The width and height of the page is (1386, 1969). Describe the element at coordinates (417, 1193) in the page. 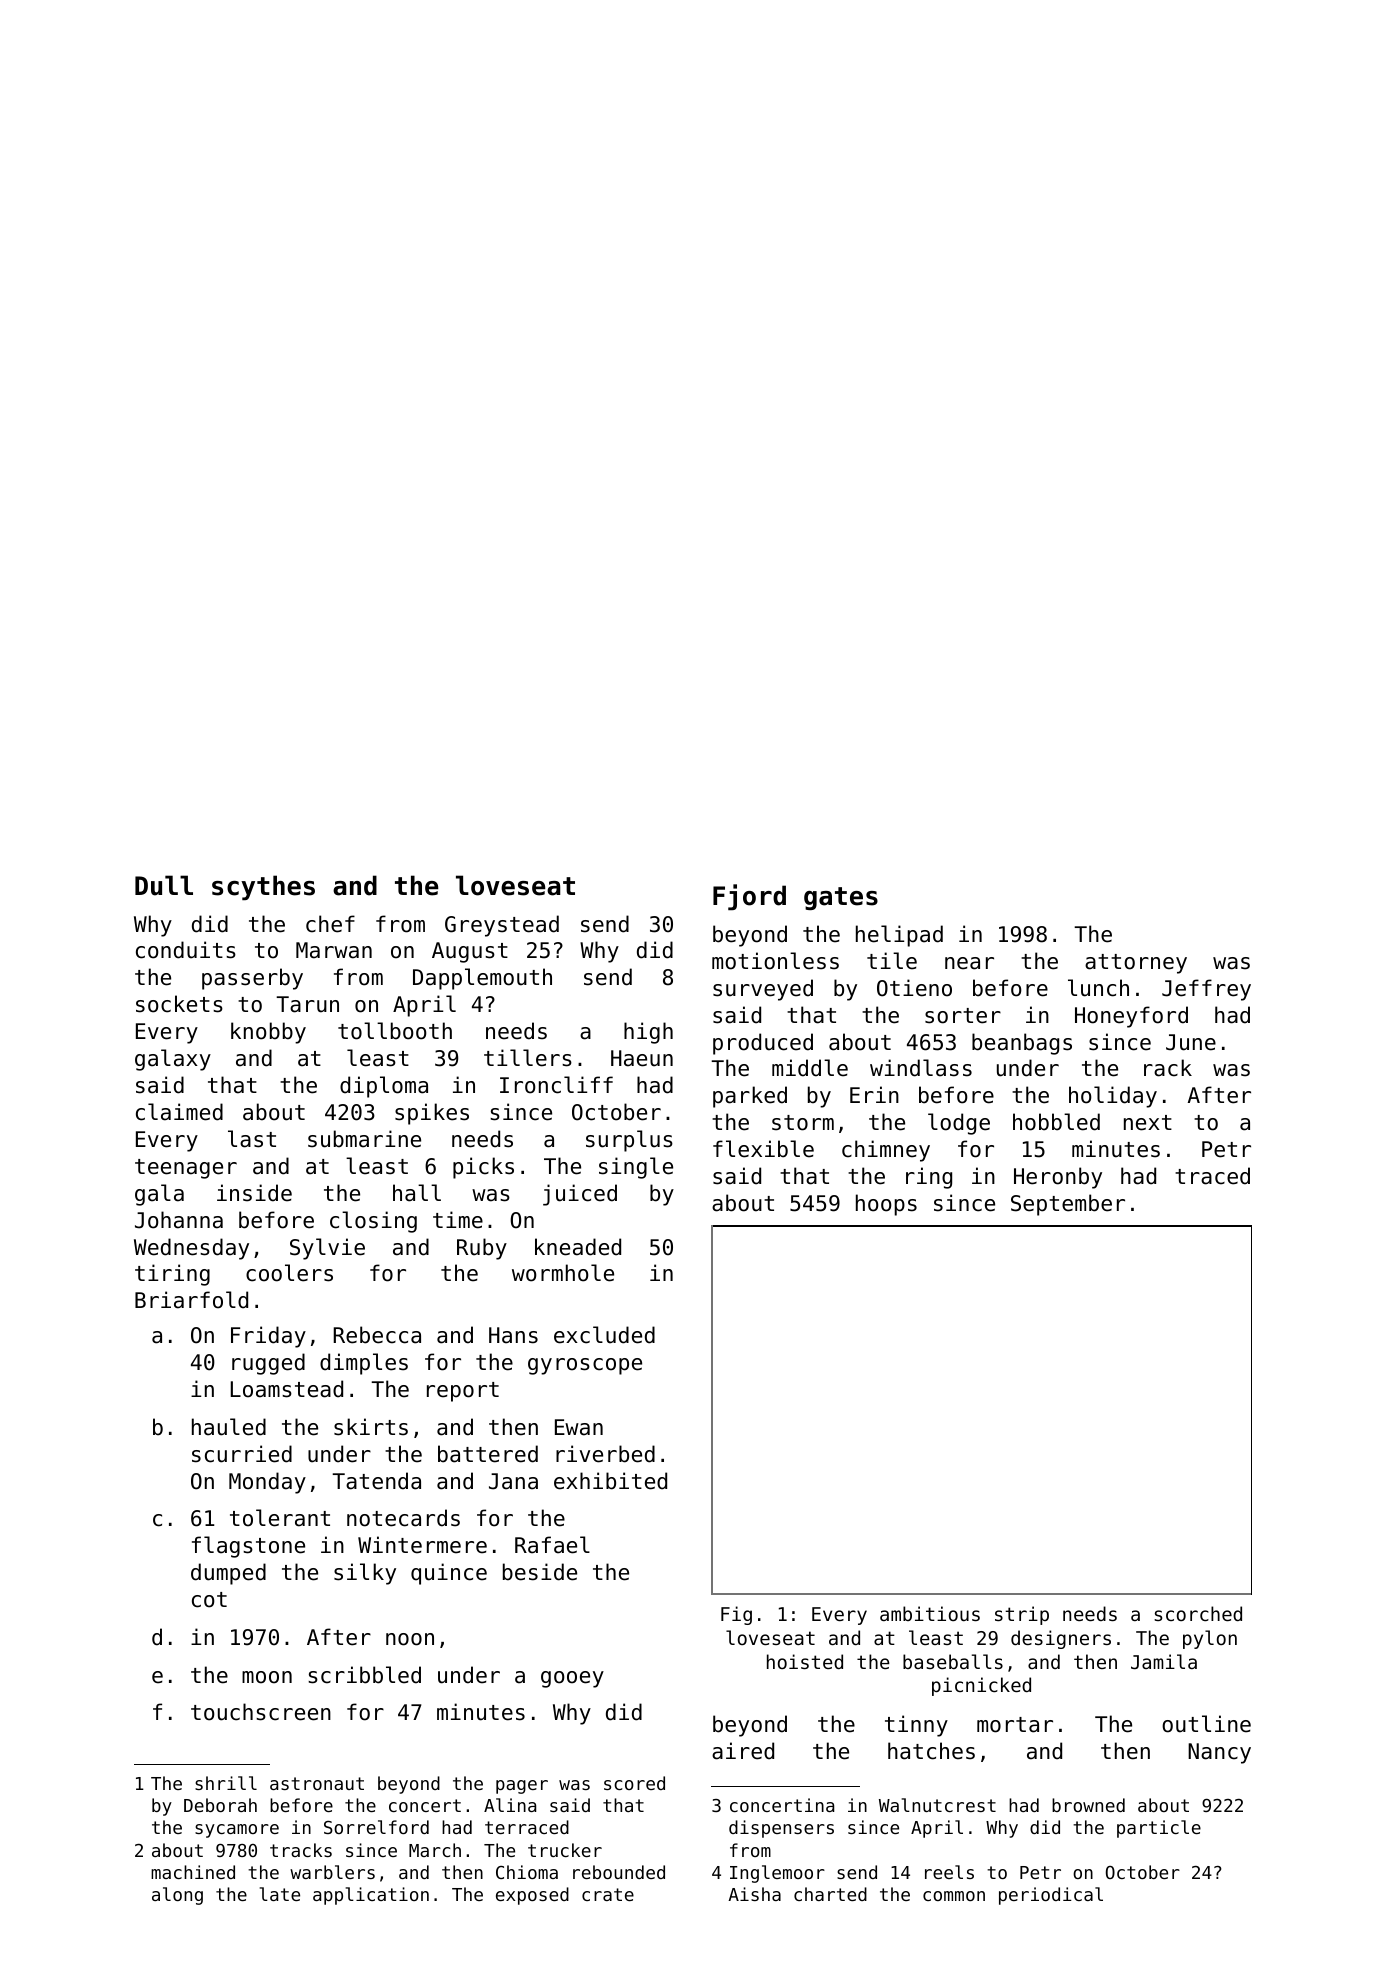

I see `hall` at that location.
